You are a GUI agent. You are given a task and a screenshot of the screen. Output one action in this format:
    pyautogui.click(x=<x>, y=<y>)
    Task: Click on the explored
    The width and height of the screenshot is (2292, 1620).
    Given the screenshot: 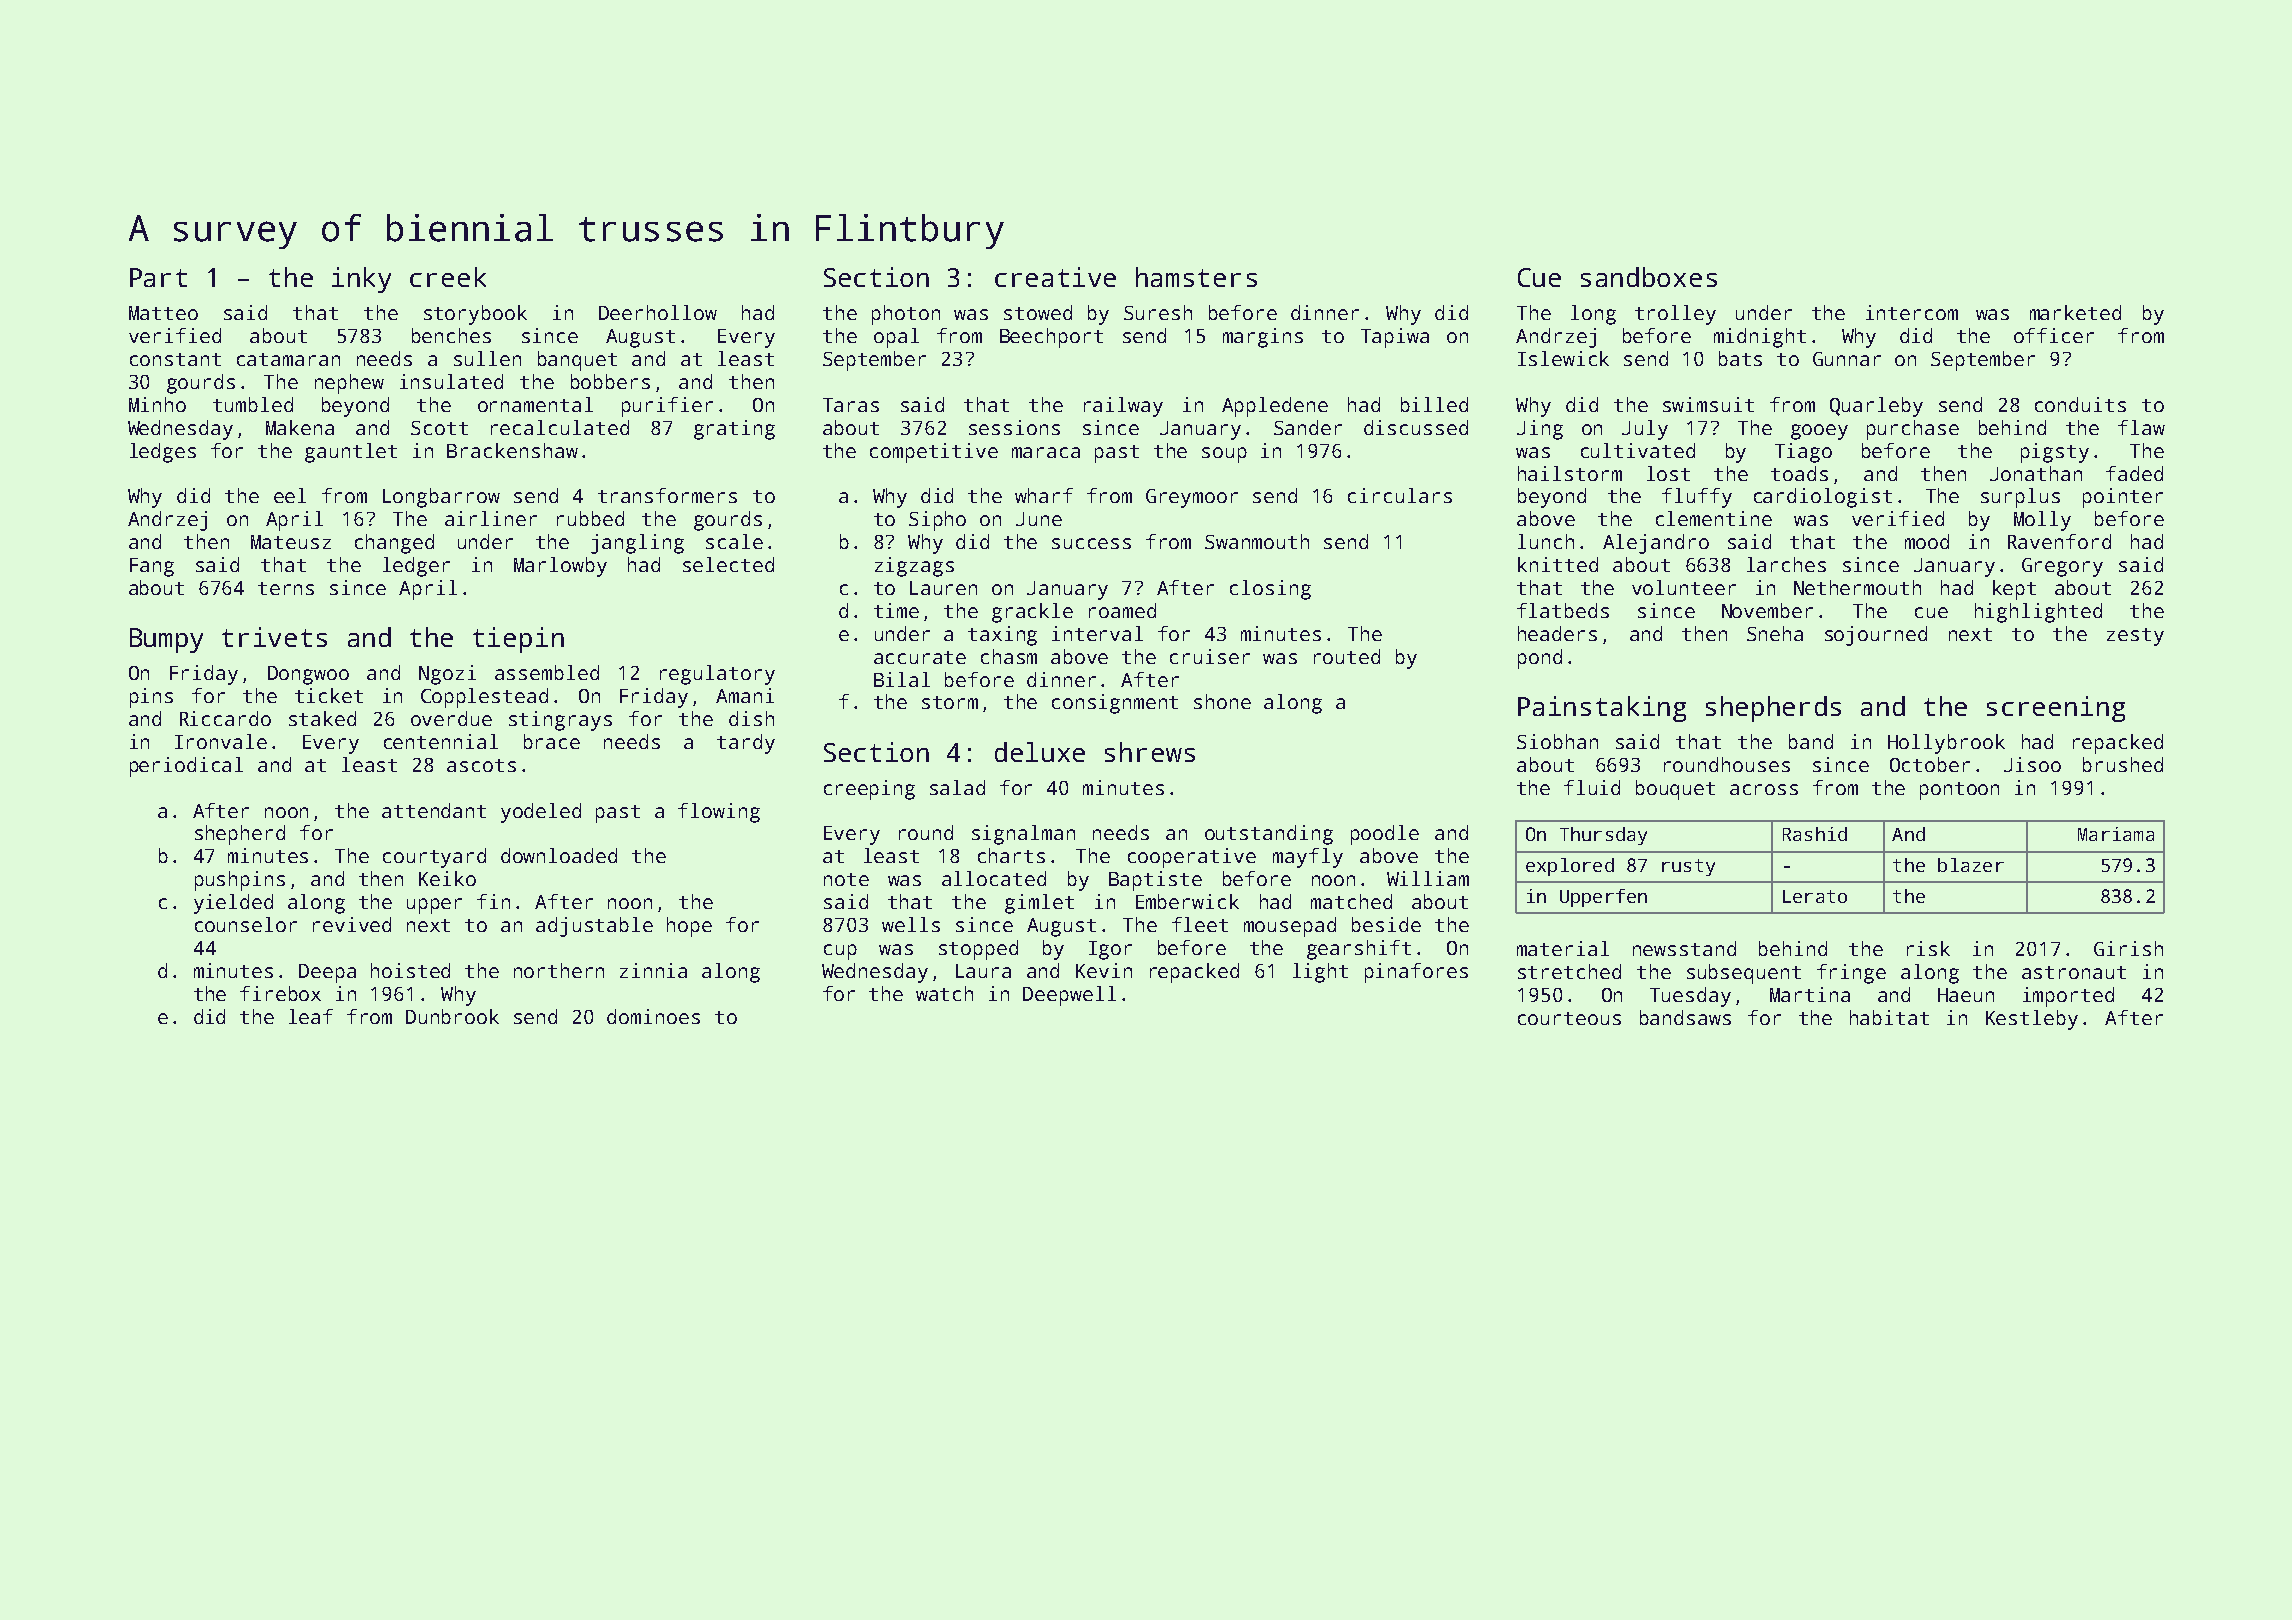 What is the action you would take?
    pyautogui.click(x=1570, y=867)
